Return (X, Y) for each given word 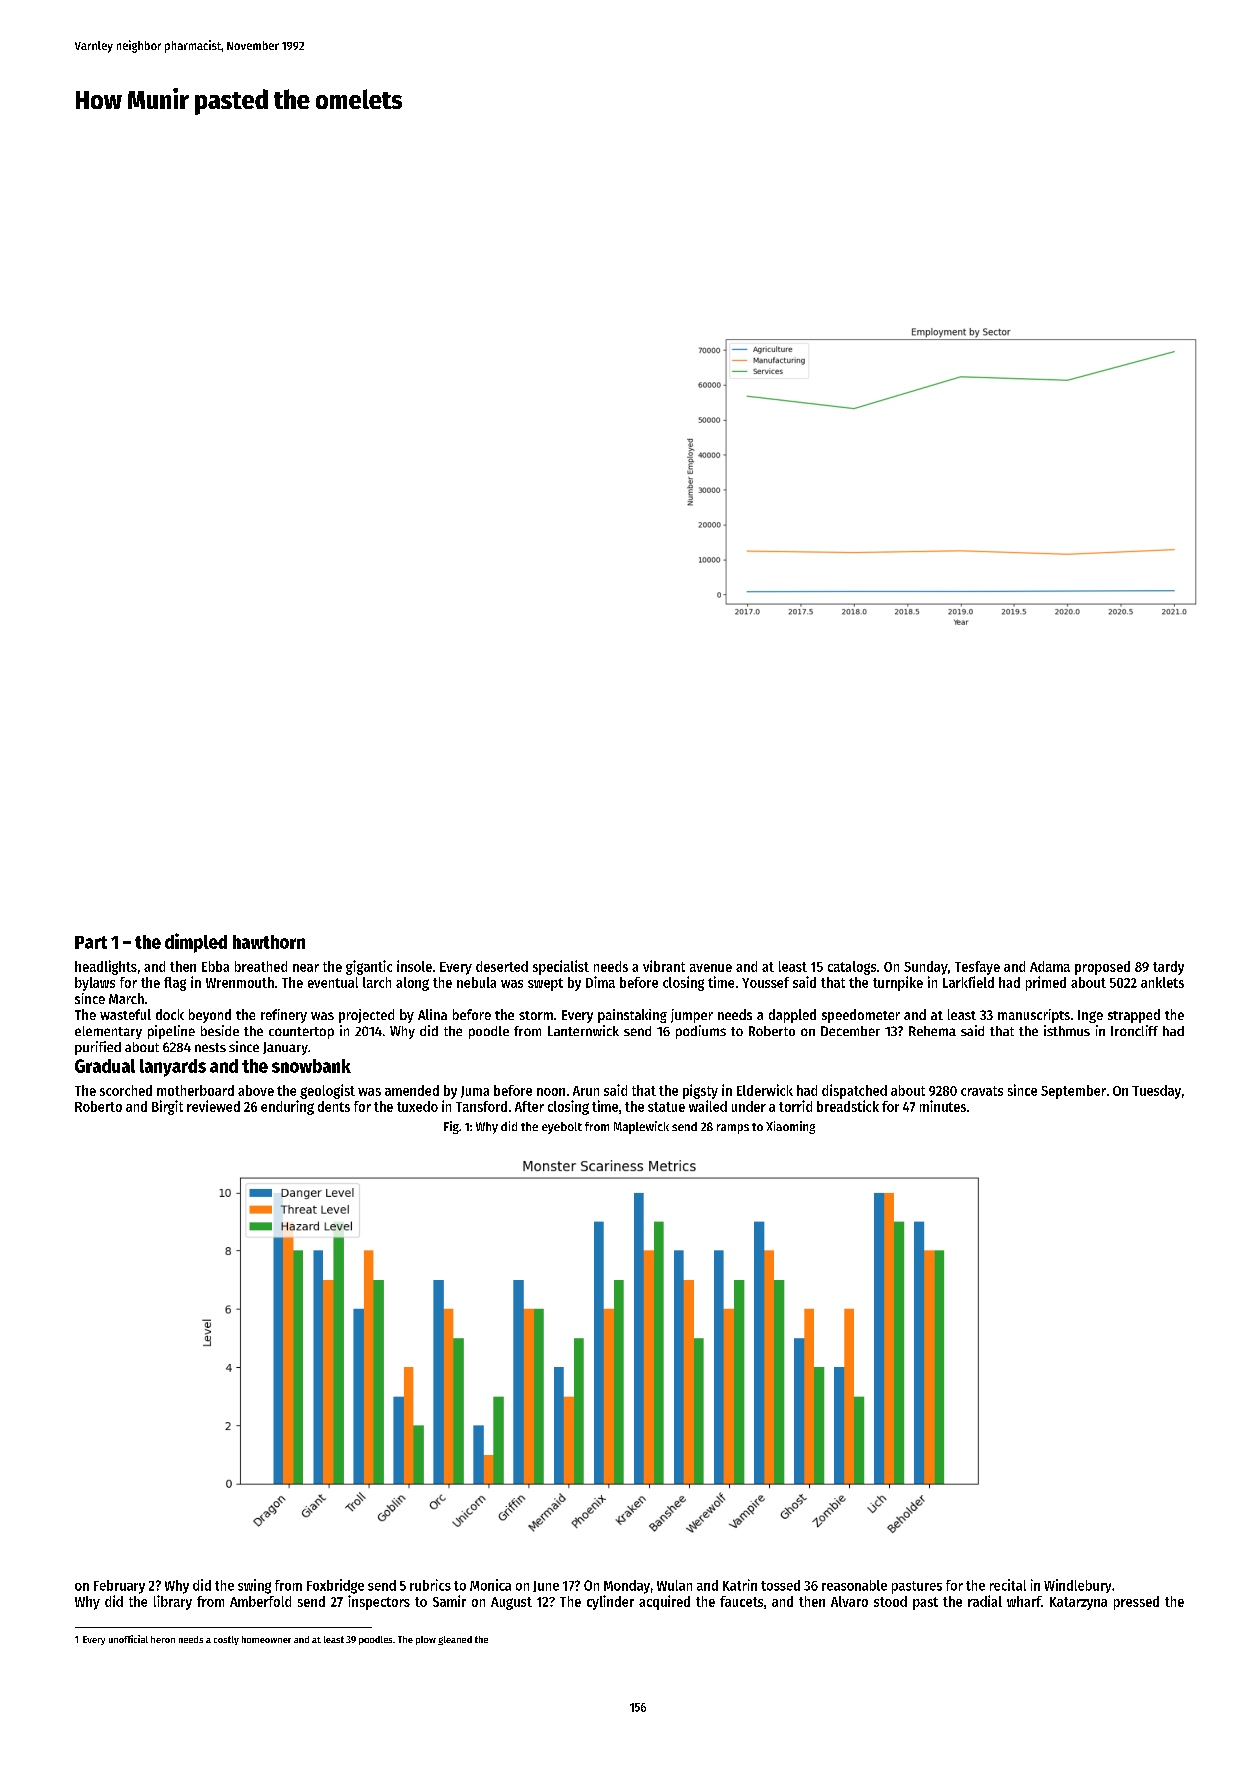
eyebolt (562, 1128)
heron (163, 1639)
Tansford (481, 1106)
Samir (449, 1601)
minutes (943, 1106)
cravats (982, 1091)
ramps (733, 1129)
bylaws (95, 984)
